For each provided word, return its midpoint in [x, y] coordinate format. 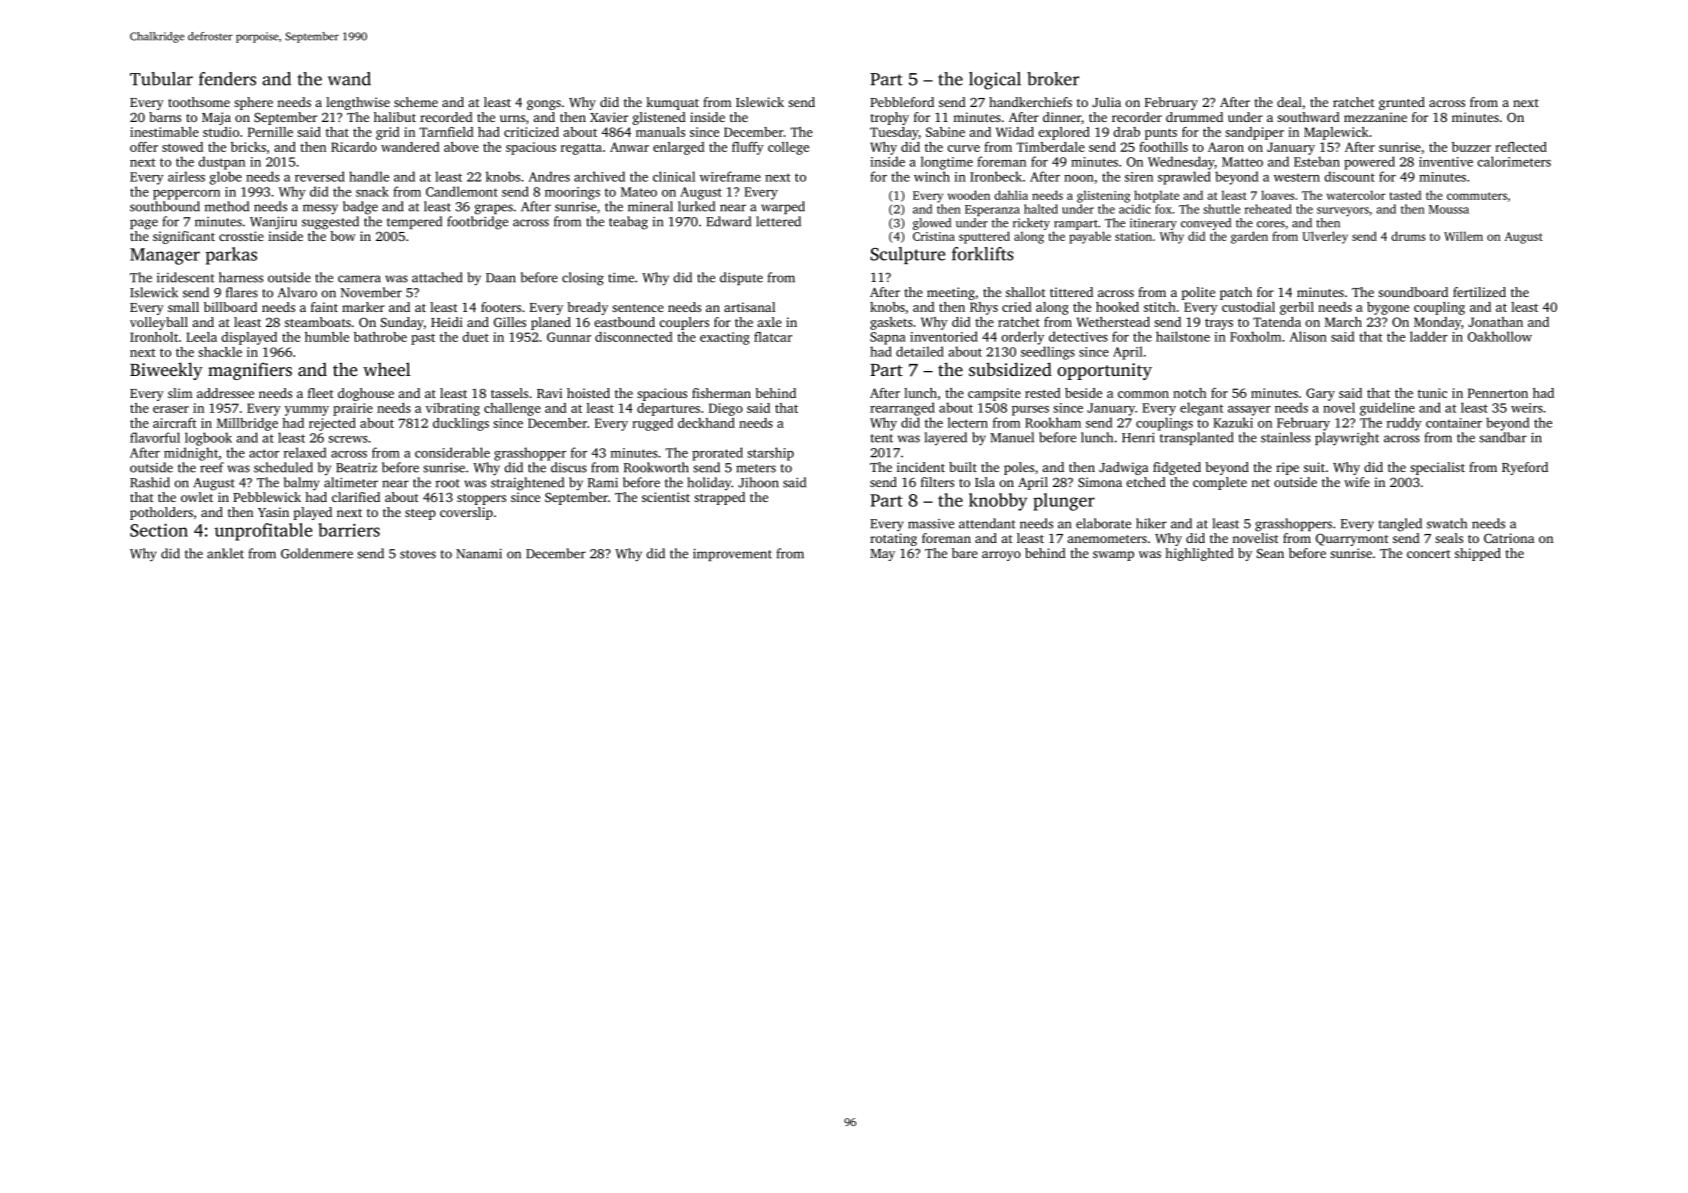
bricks [248, 147]
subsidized [1010, 369]
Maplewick [1336, 133]
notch [1189, 393]
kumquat [672, 103]
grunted [1402, 103]
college [788, 148]
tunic [1432, 393]
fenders [227, 79]
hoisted [588, 393]
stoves [418, 554]
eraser [171, 409]
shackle [220, 352]
